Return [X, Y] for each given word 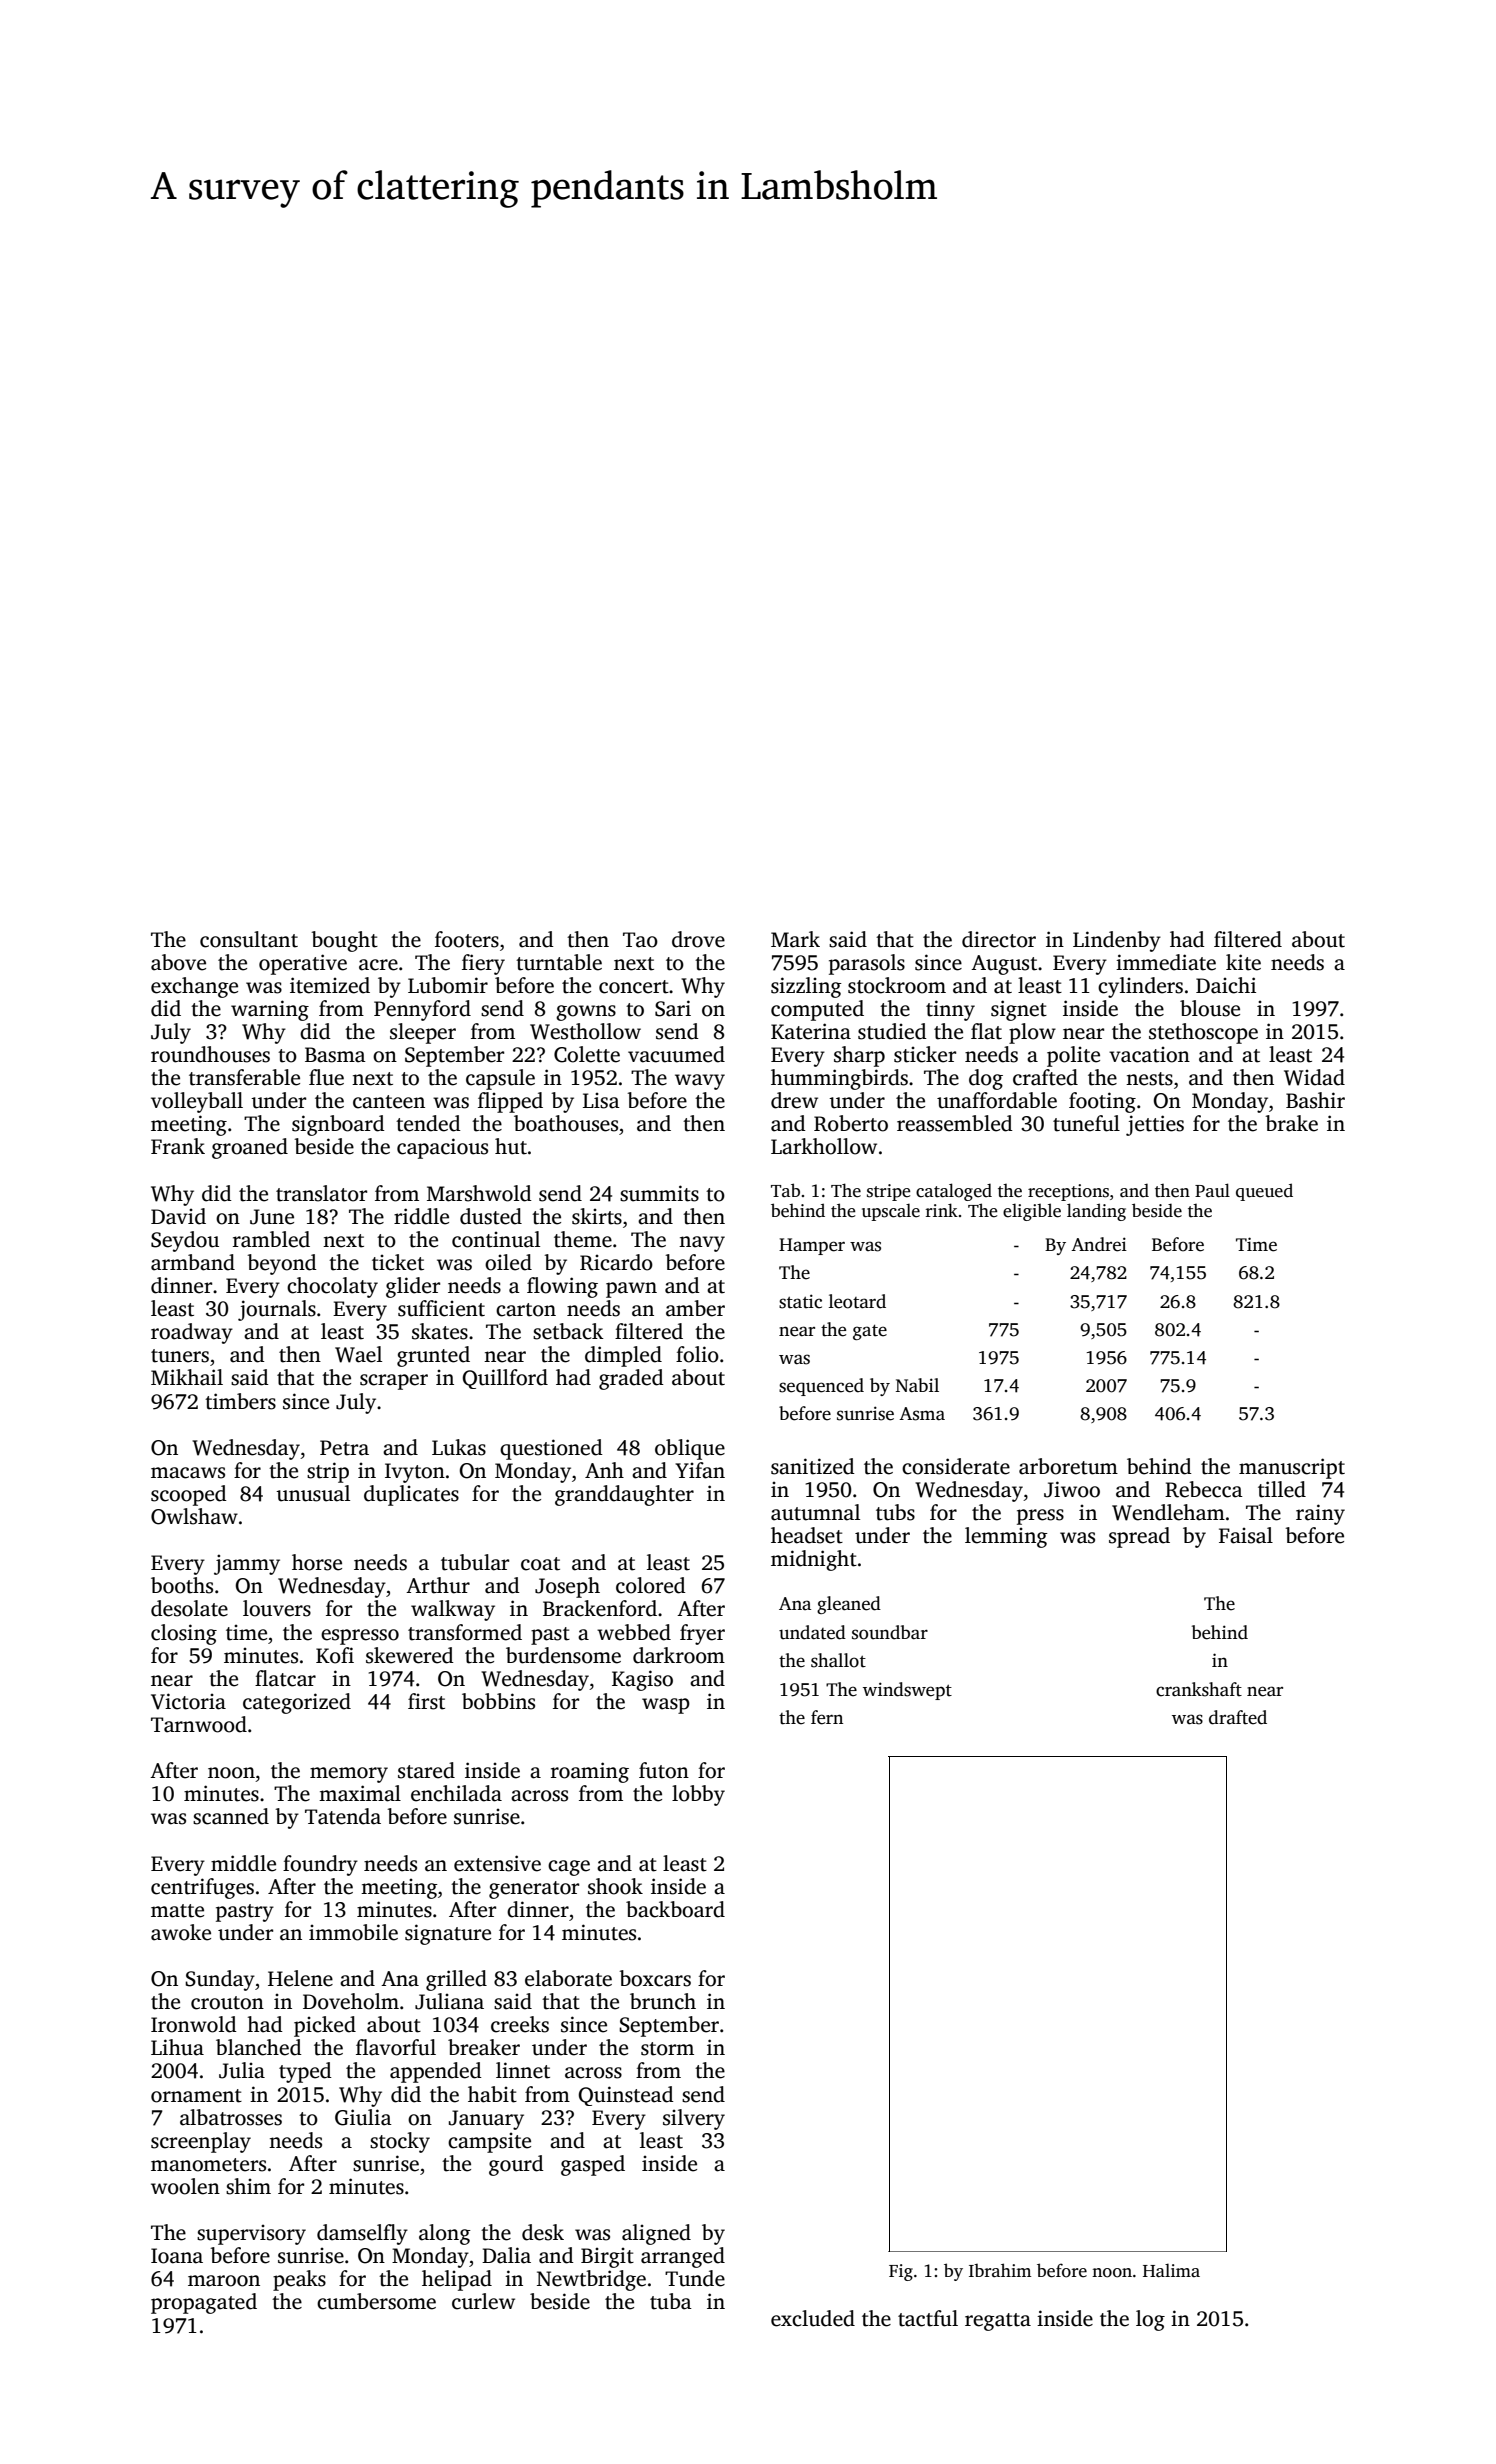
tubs [895, 1512]
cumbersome [376, 2301]
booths [182, 1585]
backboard [675, 1909]
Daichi [1226, 985]
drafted [1238, 1717]
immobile [353, 1932]
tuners [180, 1356]
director [999, 939]
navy [702, 1244]
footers [467, 939]
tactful [928, 2318]
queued [1264, 1192]
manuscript [1292, 1468]
